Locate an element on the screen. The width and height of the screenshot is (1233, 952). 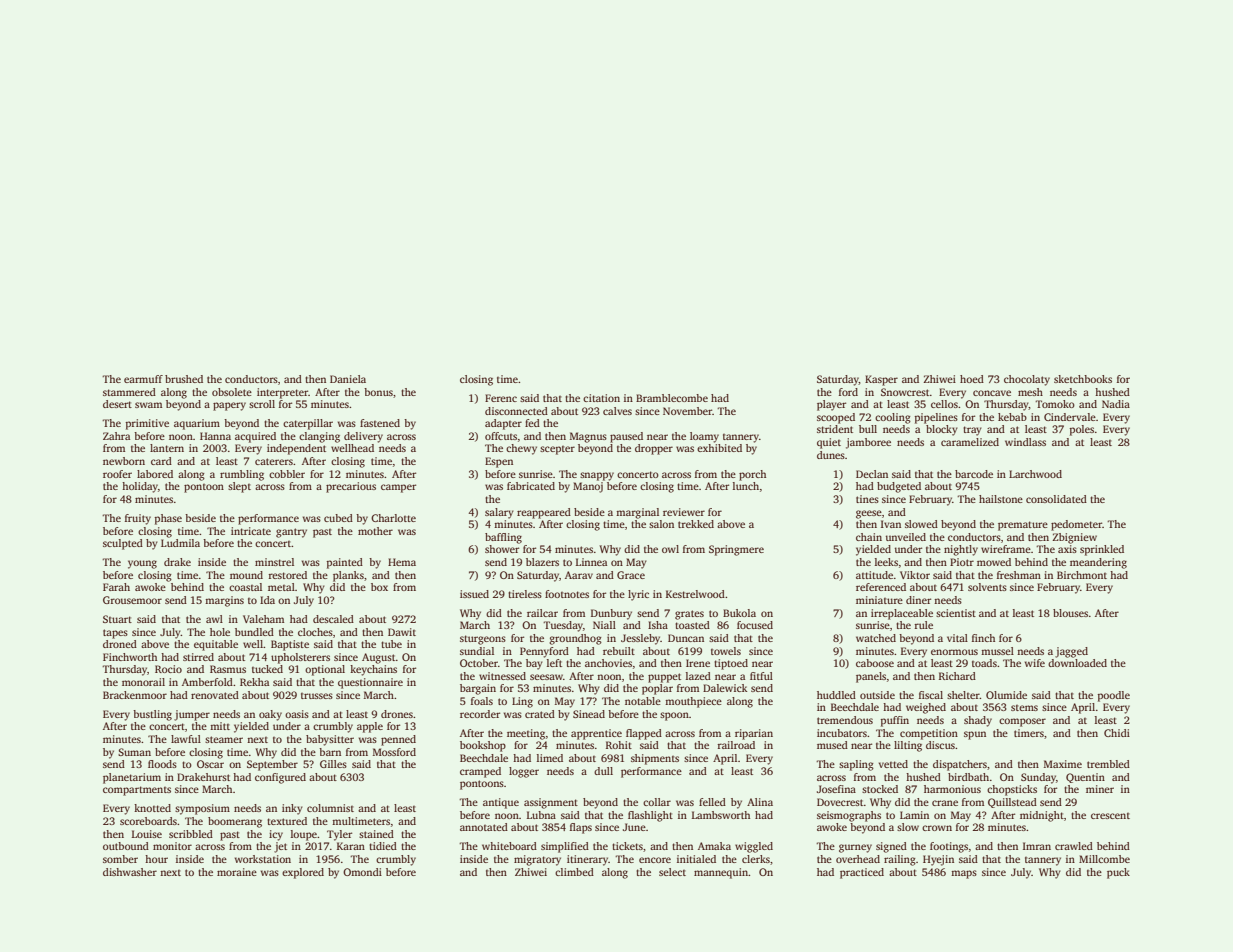
dishwasher is located at coordinates (130, 872).
